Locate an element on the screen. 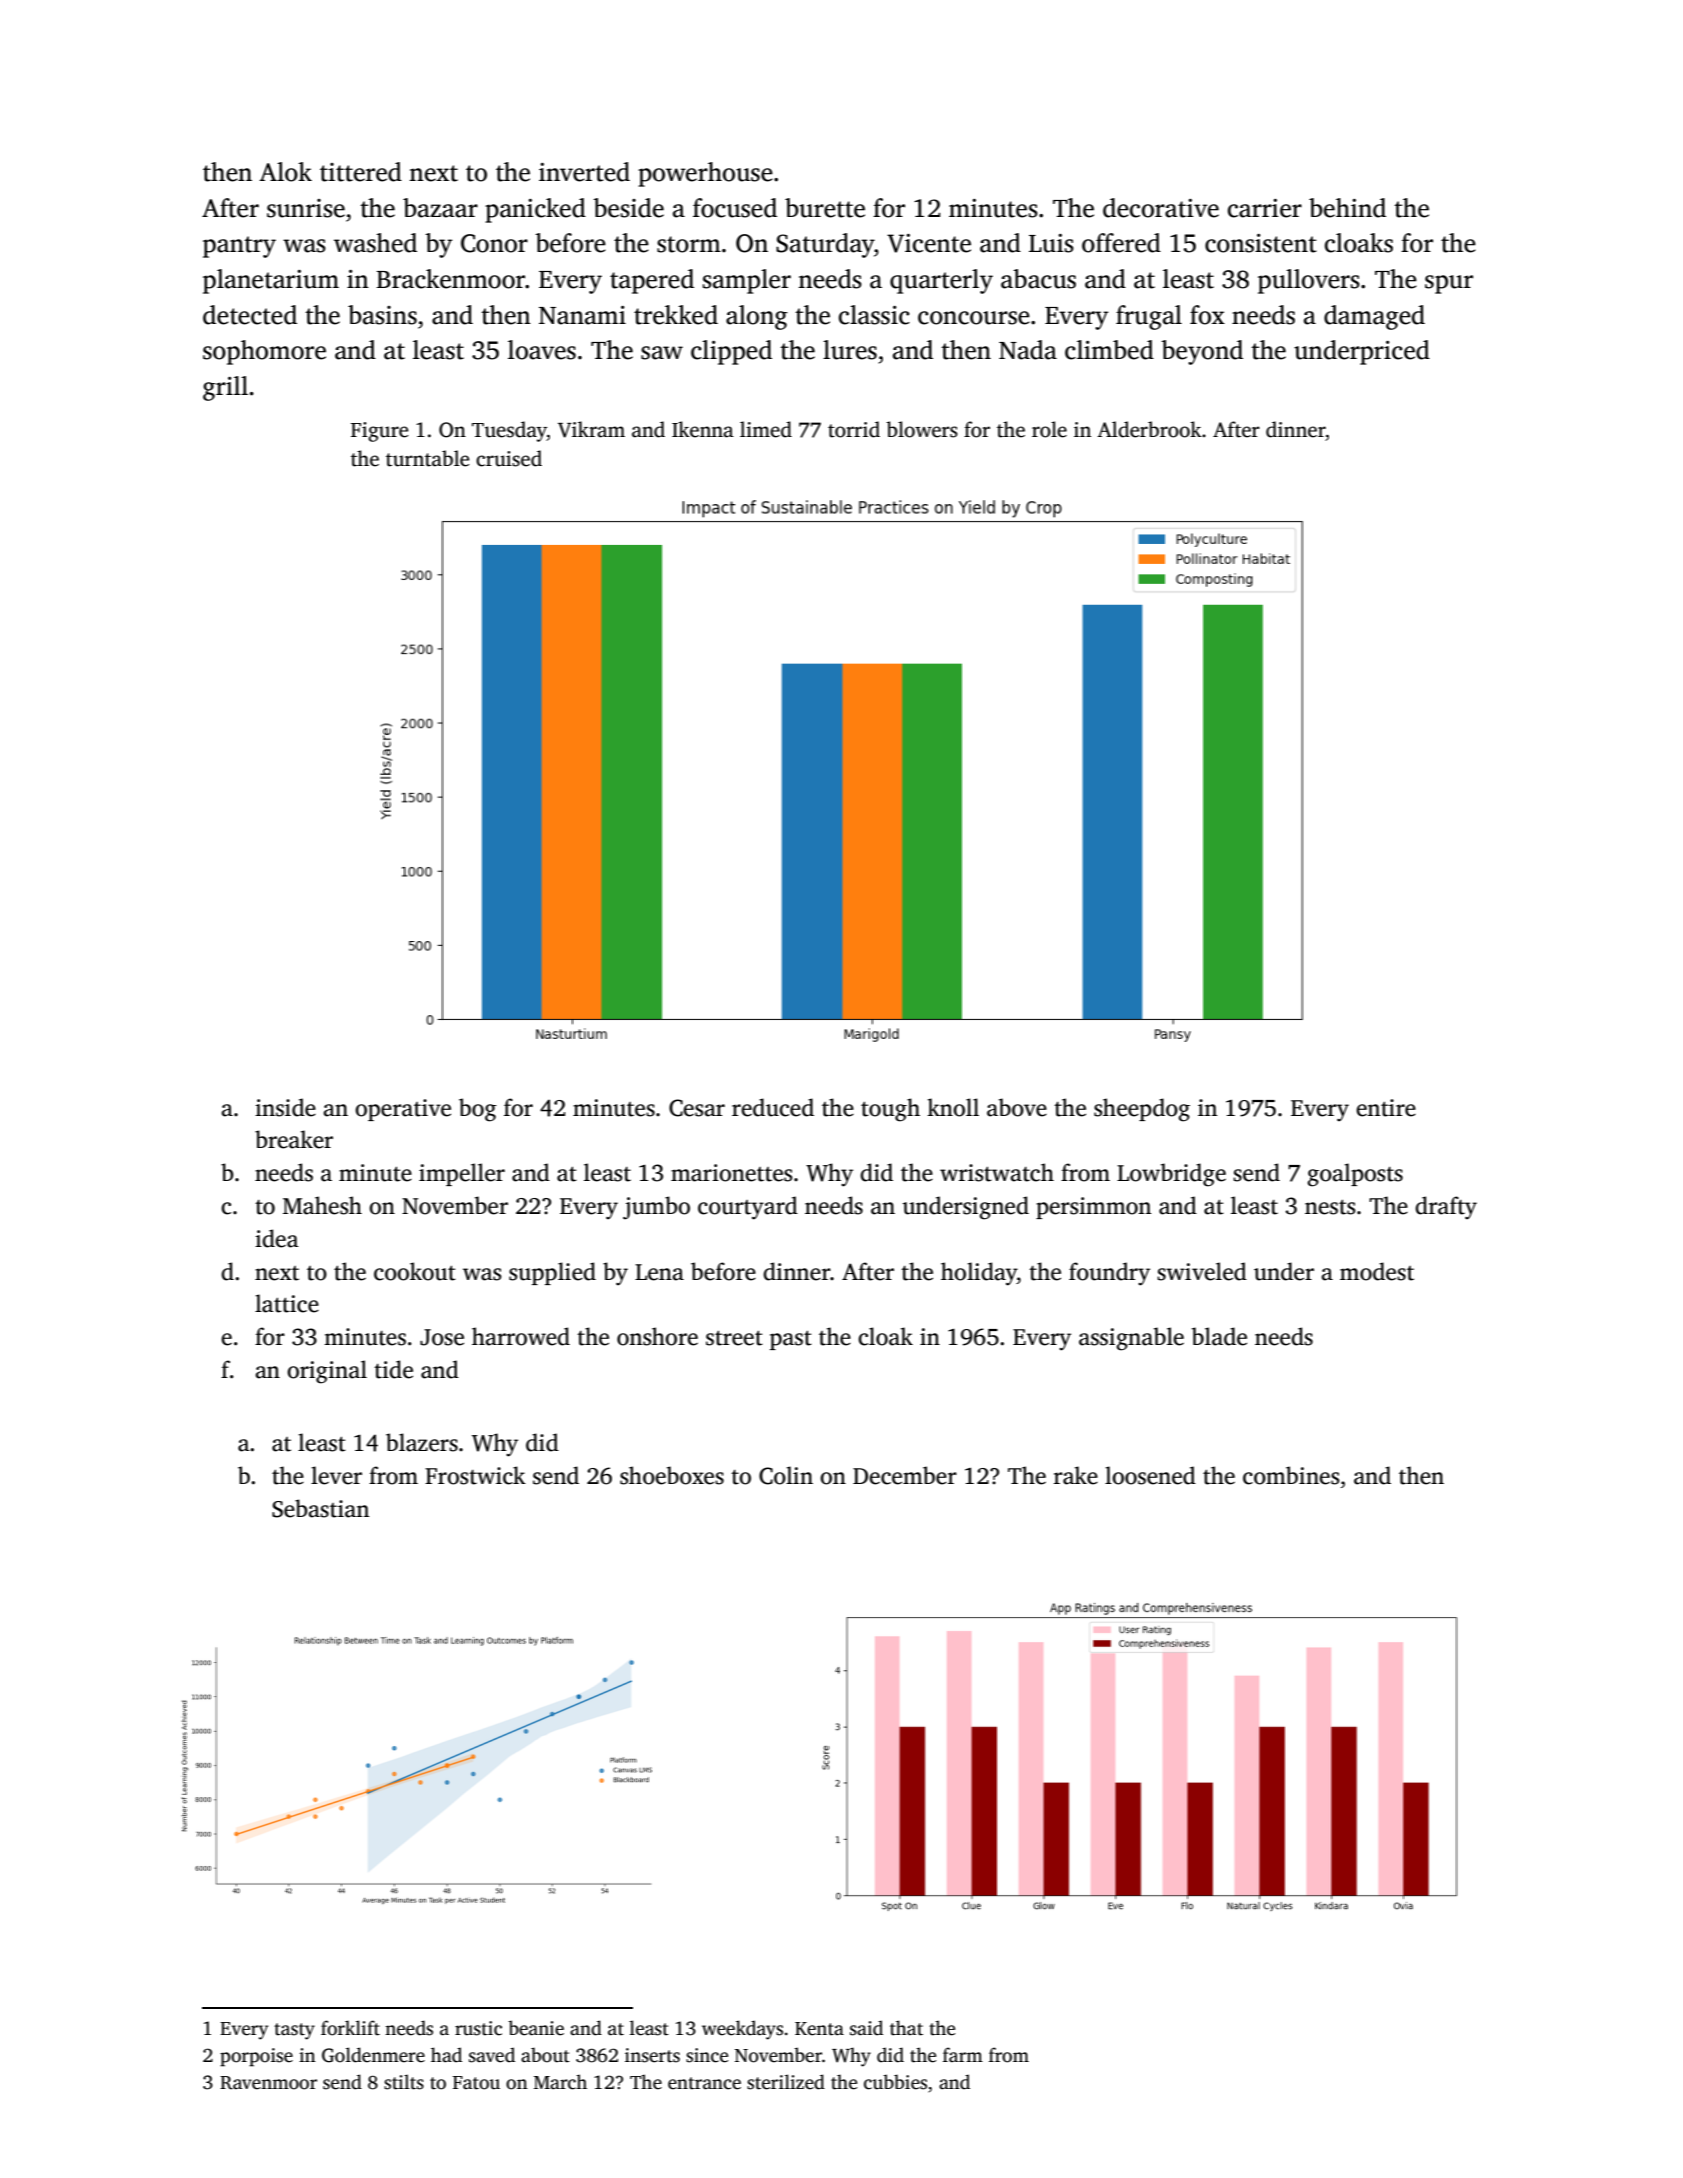 This screenshot has width=1683, height=2178. forklift is located at coordinates (350, 2028).
